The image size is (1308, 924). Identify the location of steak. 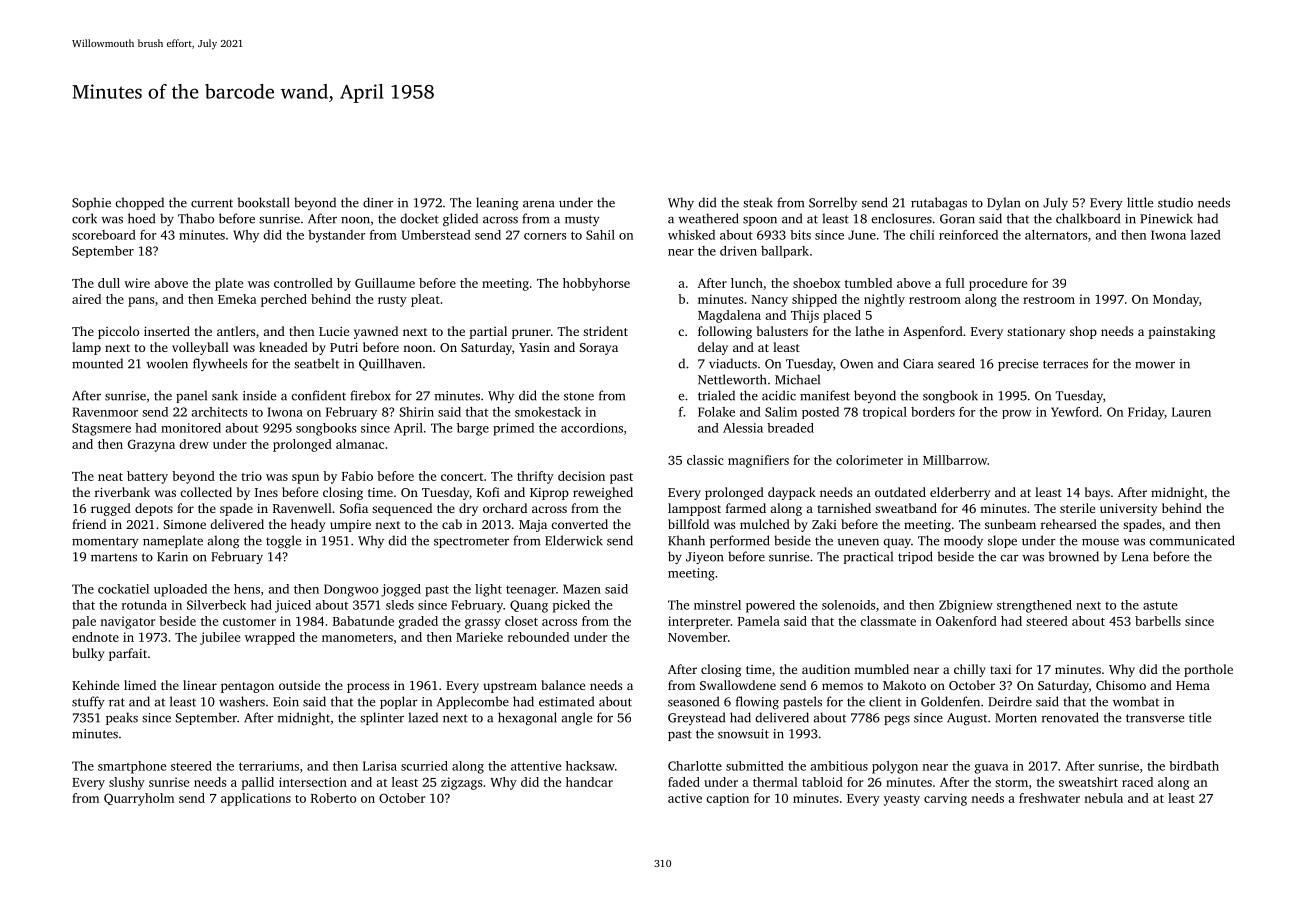
(758, 202).
